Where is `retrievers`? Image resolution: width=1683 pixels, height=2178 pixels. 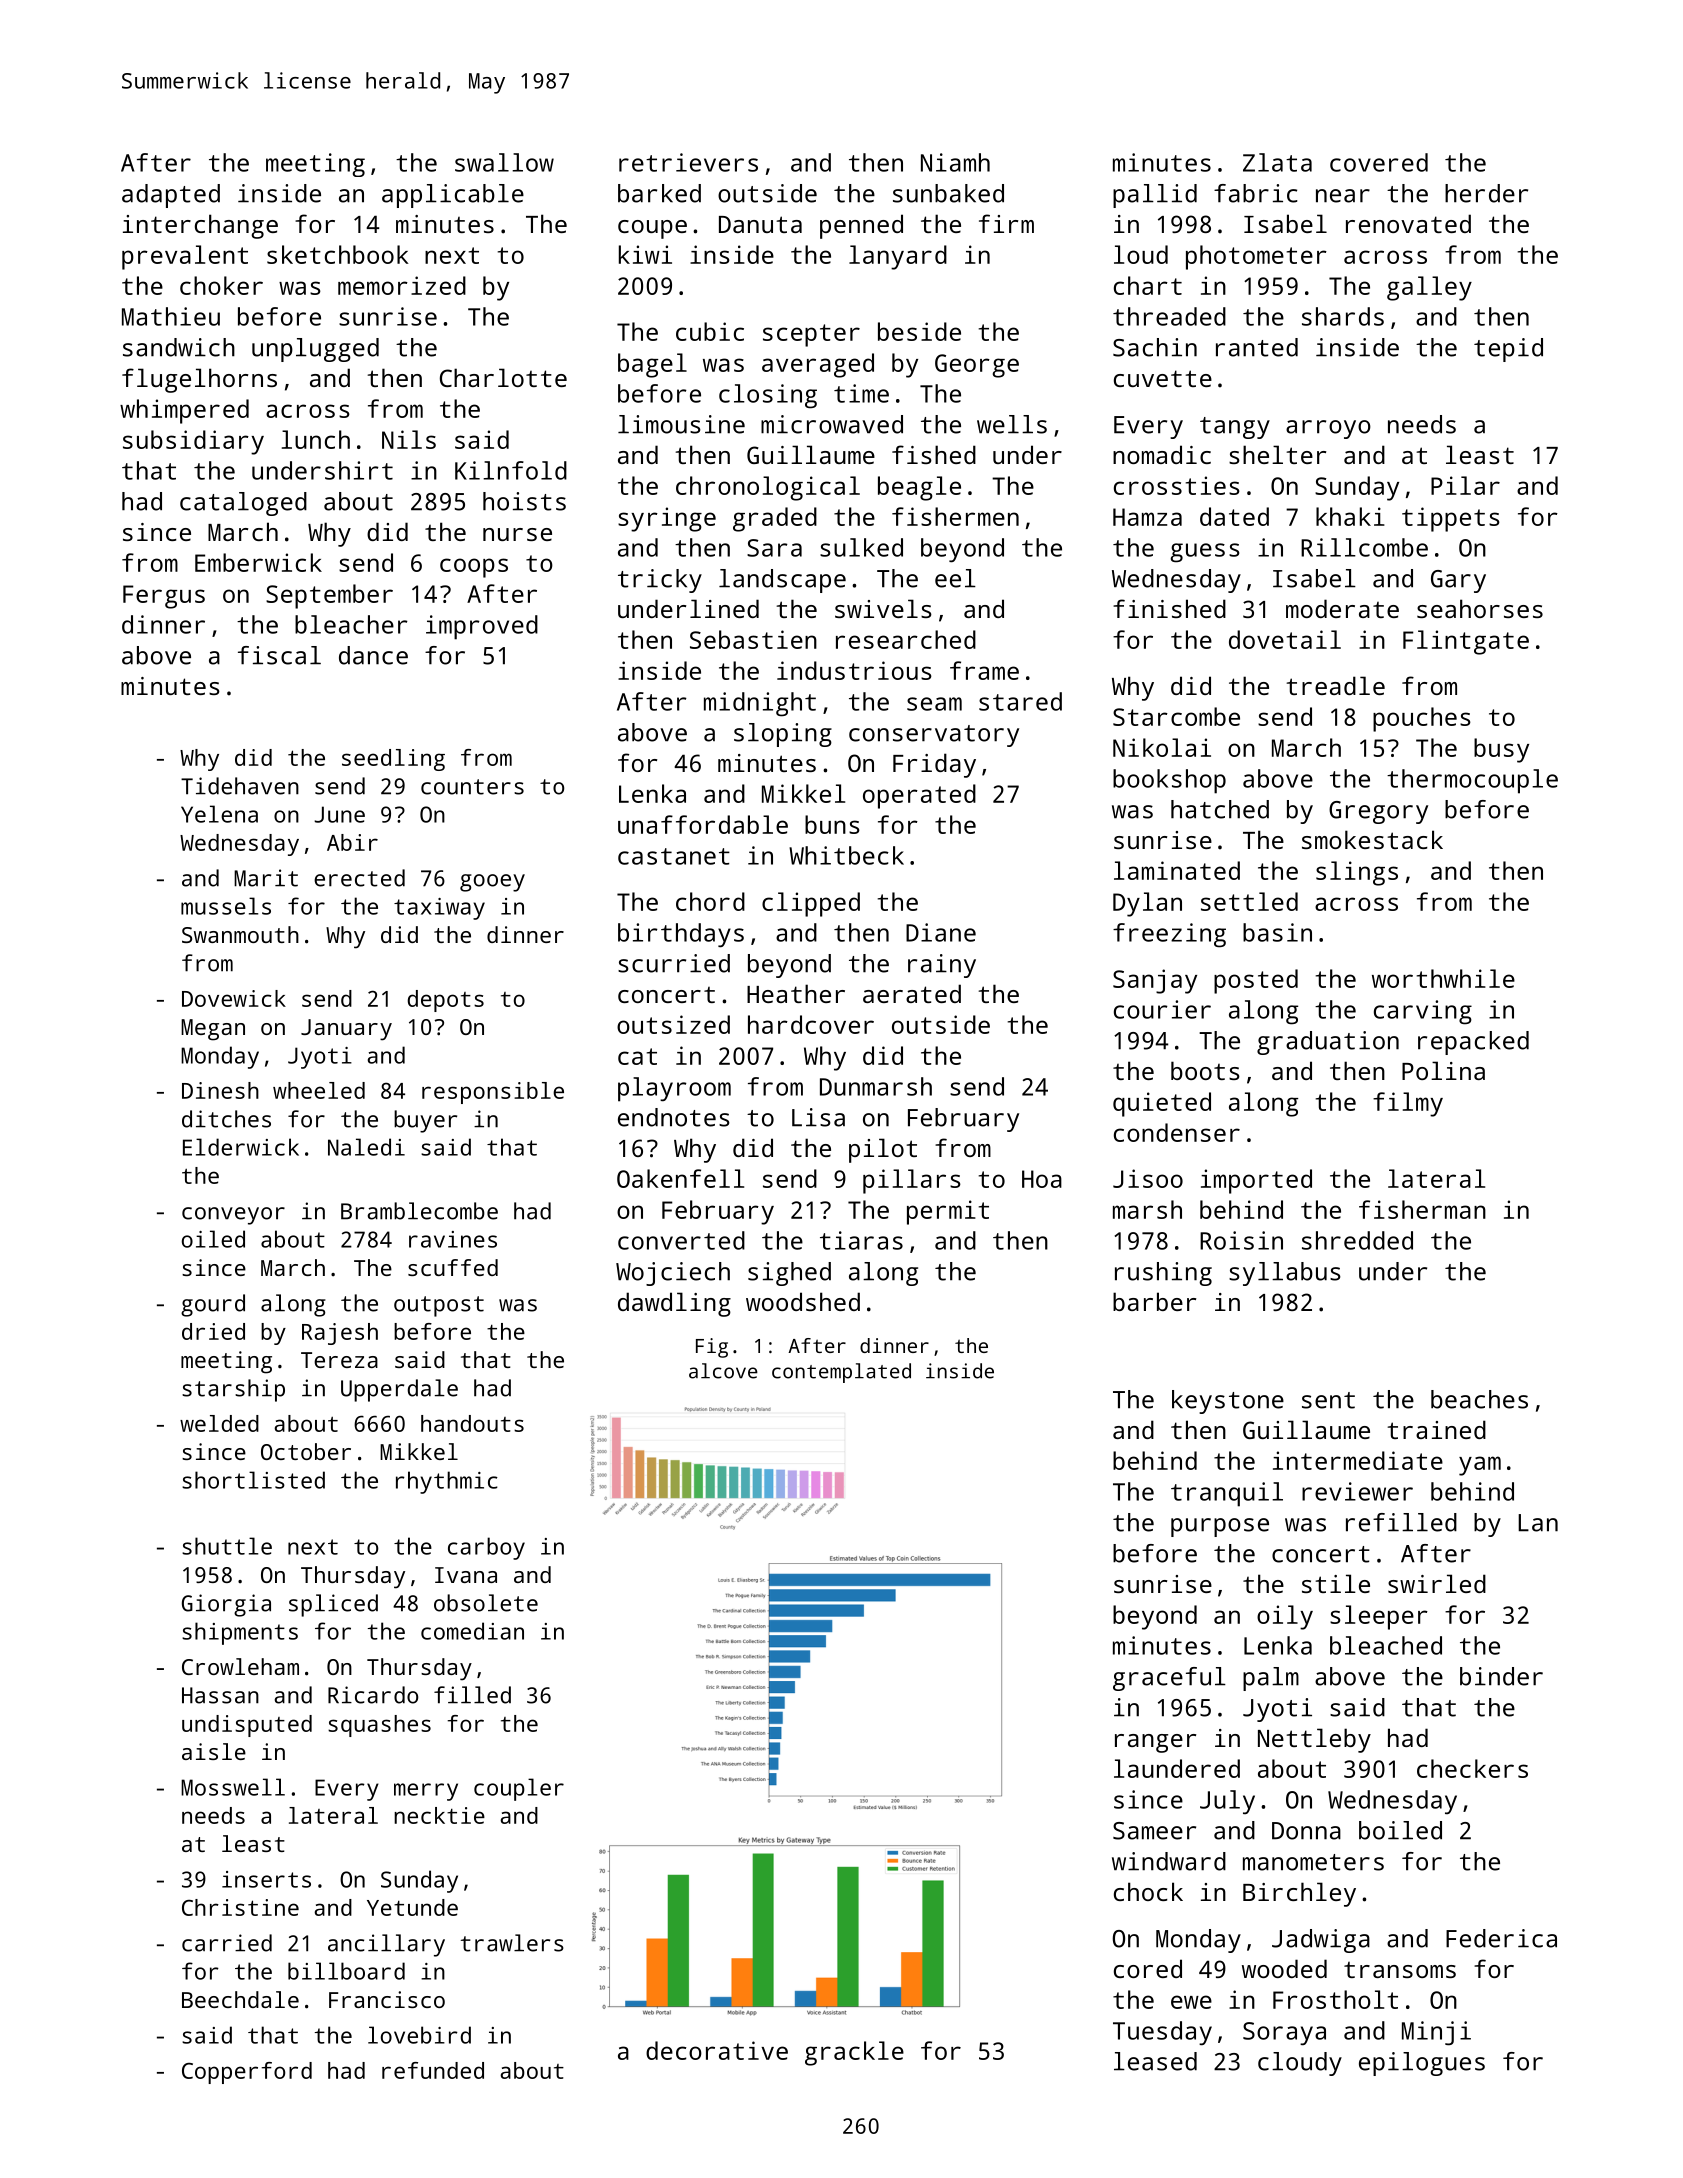
retrievers is located at coordinates (688, 162).
